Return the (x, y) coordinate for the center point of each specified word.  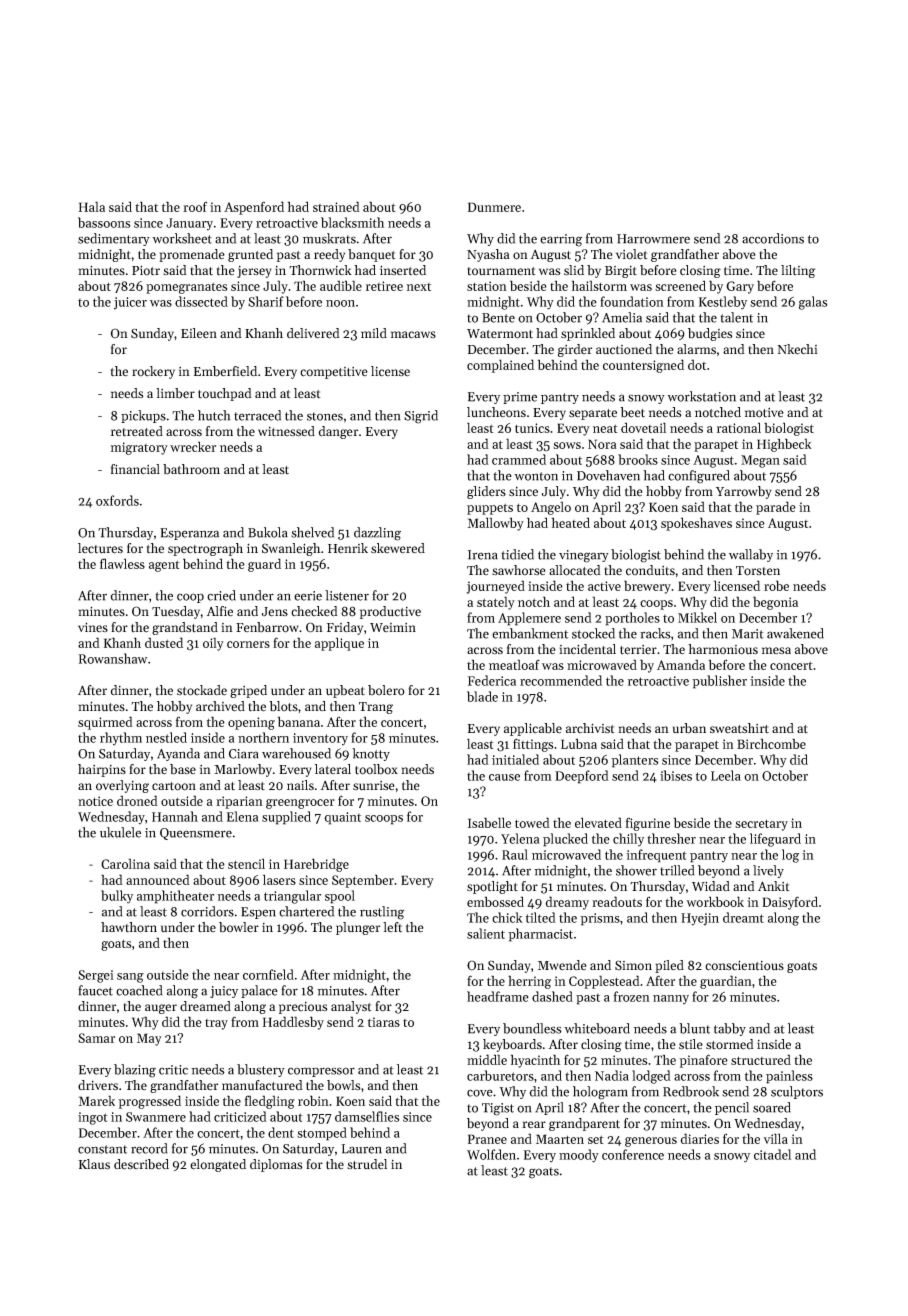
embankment (530, 633)
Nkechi (797, 349)
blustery (261, 1070)
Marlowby (243, 770)
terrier (638, 650)
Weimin (393, 627)
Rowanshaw (113, 658)
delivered (313, 333)
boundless (532, 1028)
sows (567, 445)
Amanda (681, 664)
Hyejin (700, 919)
